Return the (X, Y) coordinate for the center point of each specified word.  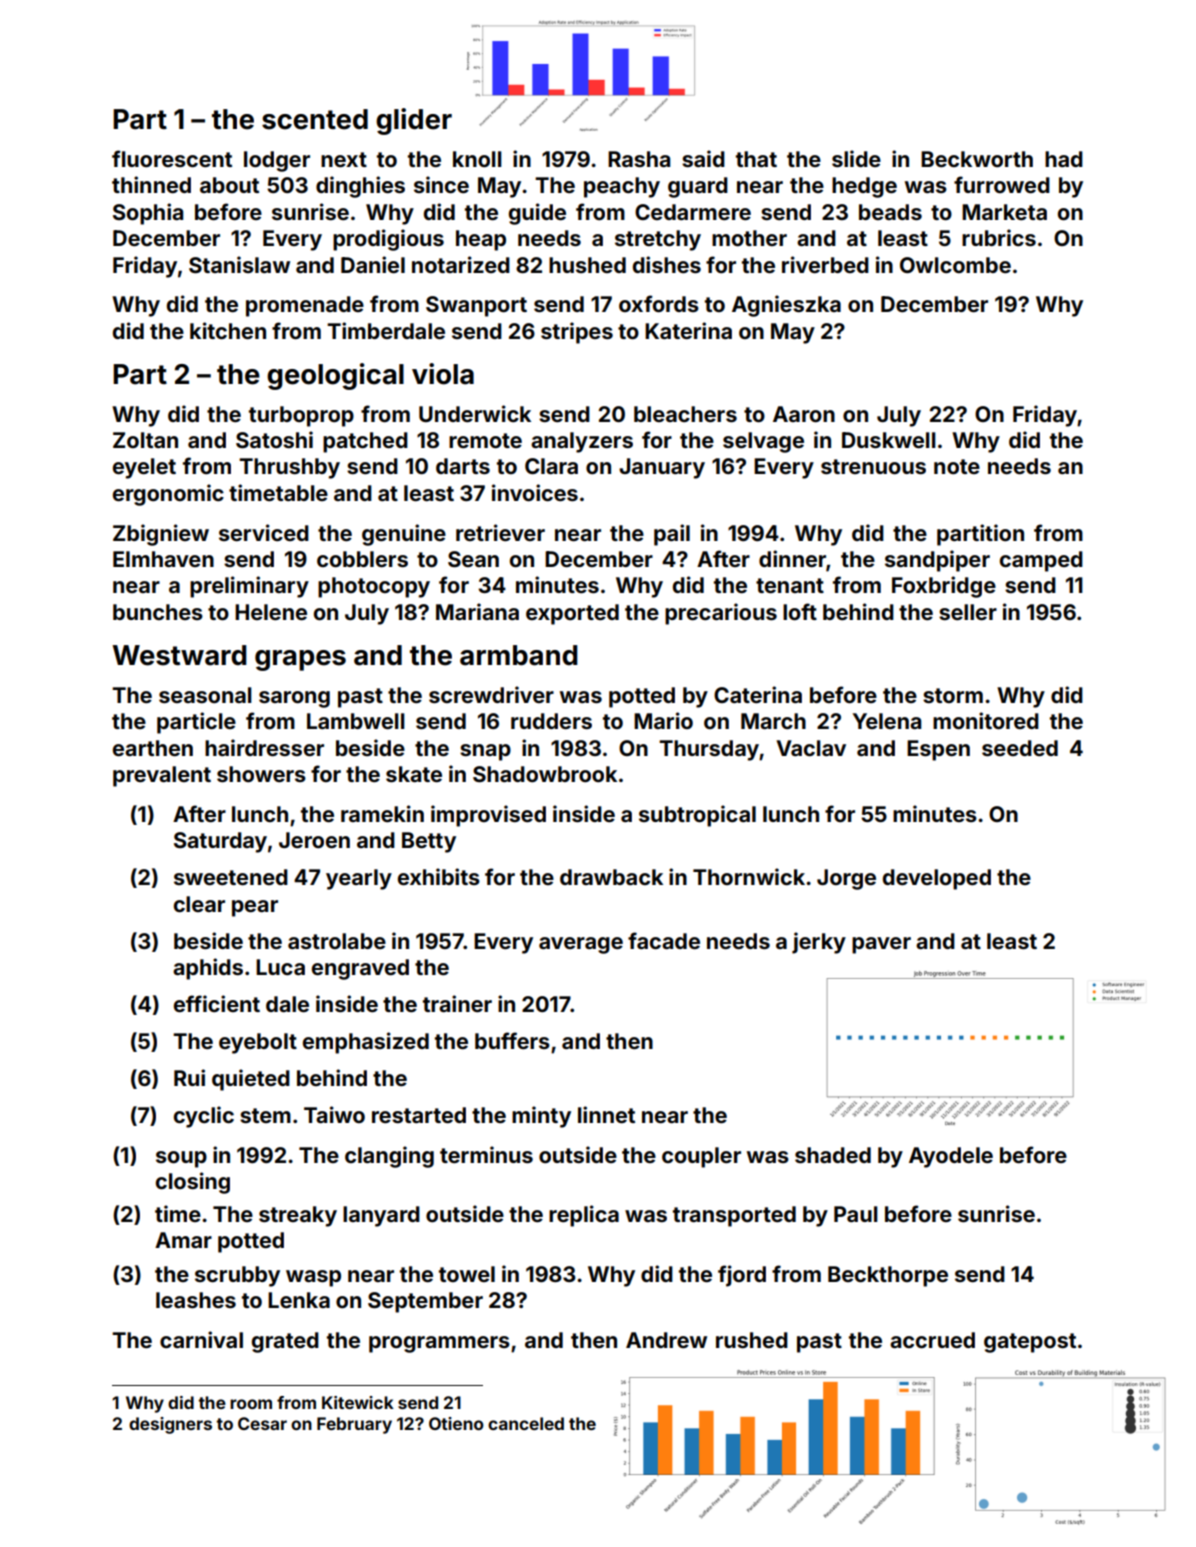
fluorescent (172, 158)
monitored (986, 720)
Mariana (477, 611)
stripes (577, 333)
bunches (158, 612)
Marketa (1004, 212)
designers (170, 1425)
